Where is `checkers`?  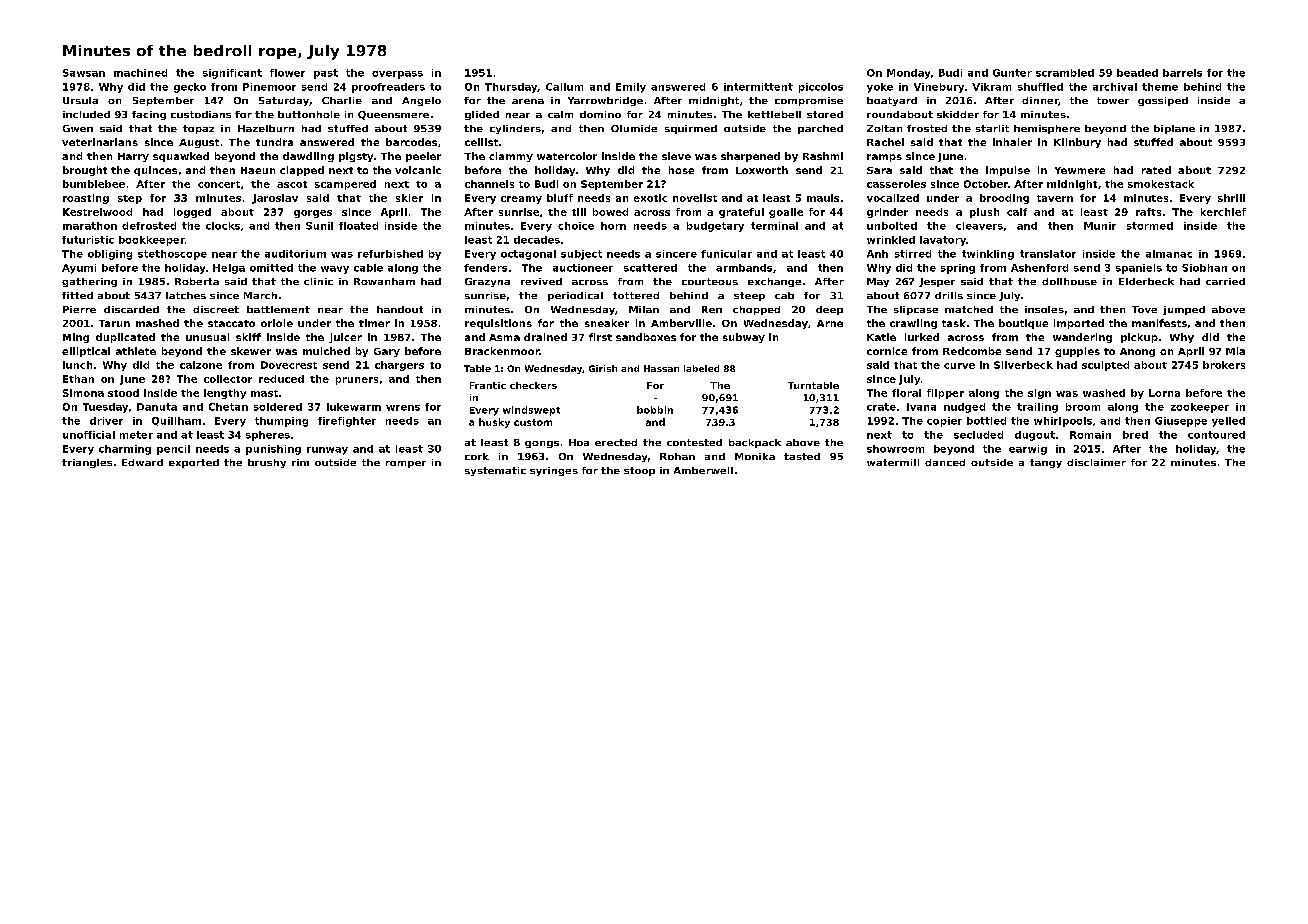
checkers is located at coordinates (533, 385).
